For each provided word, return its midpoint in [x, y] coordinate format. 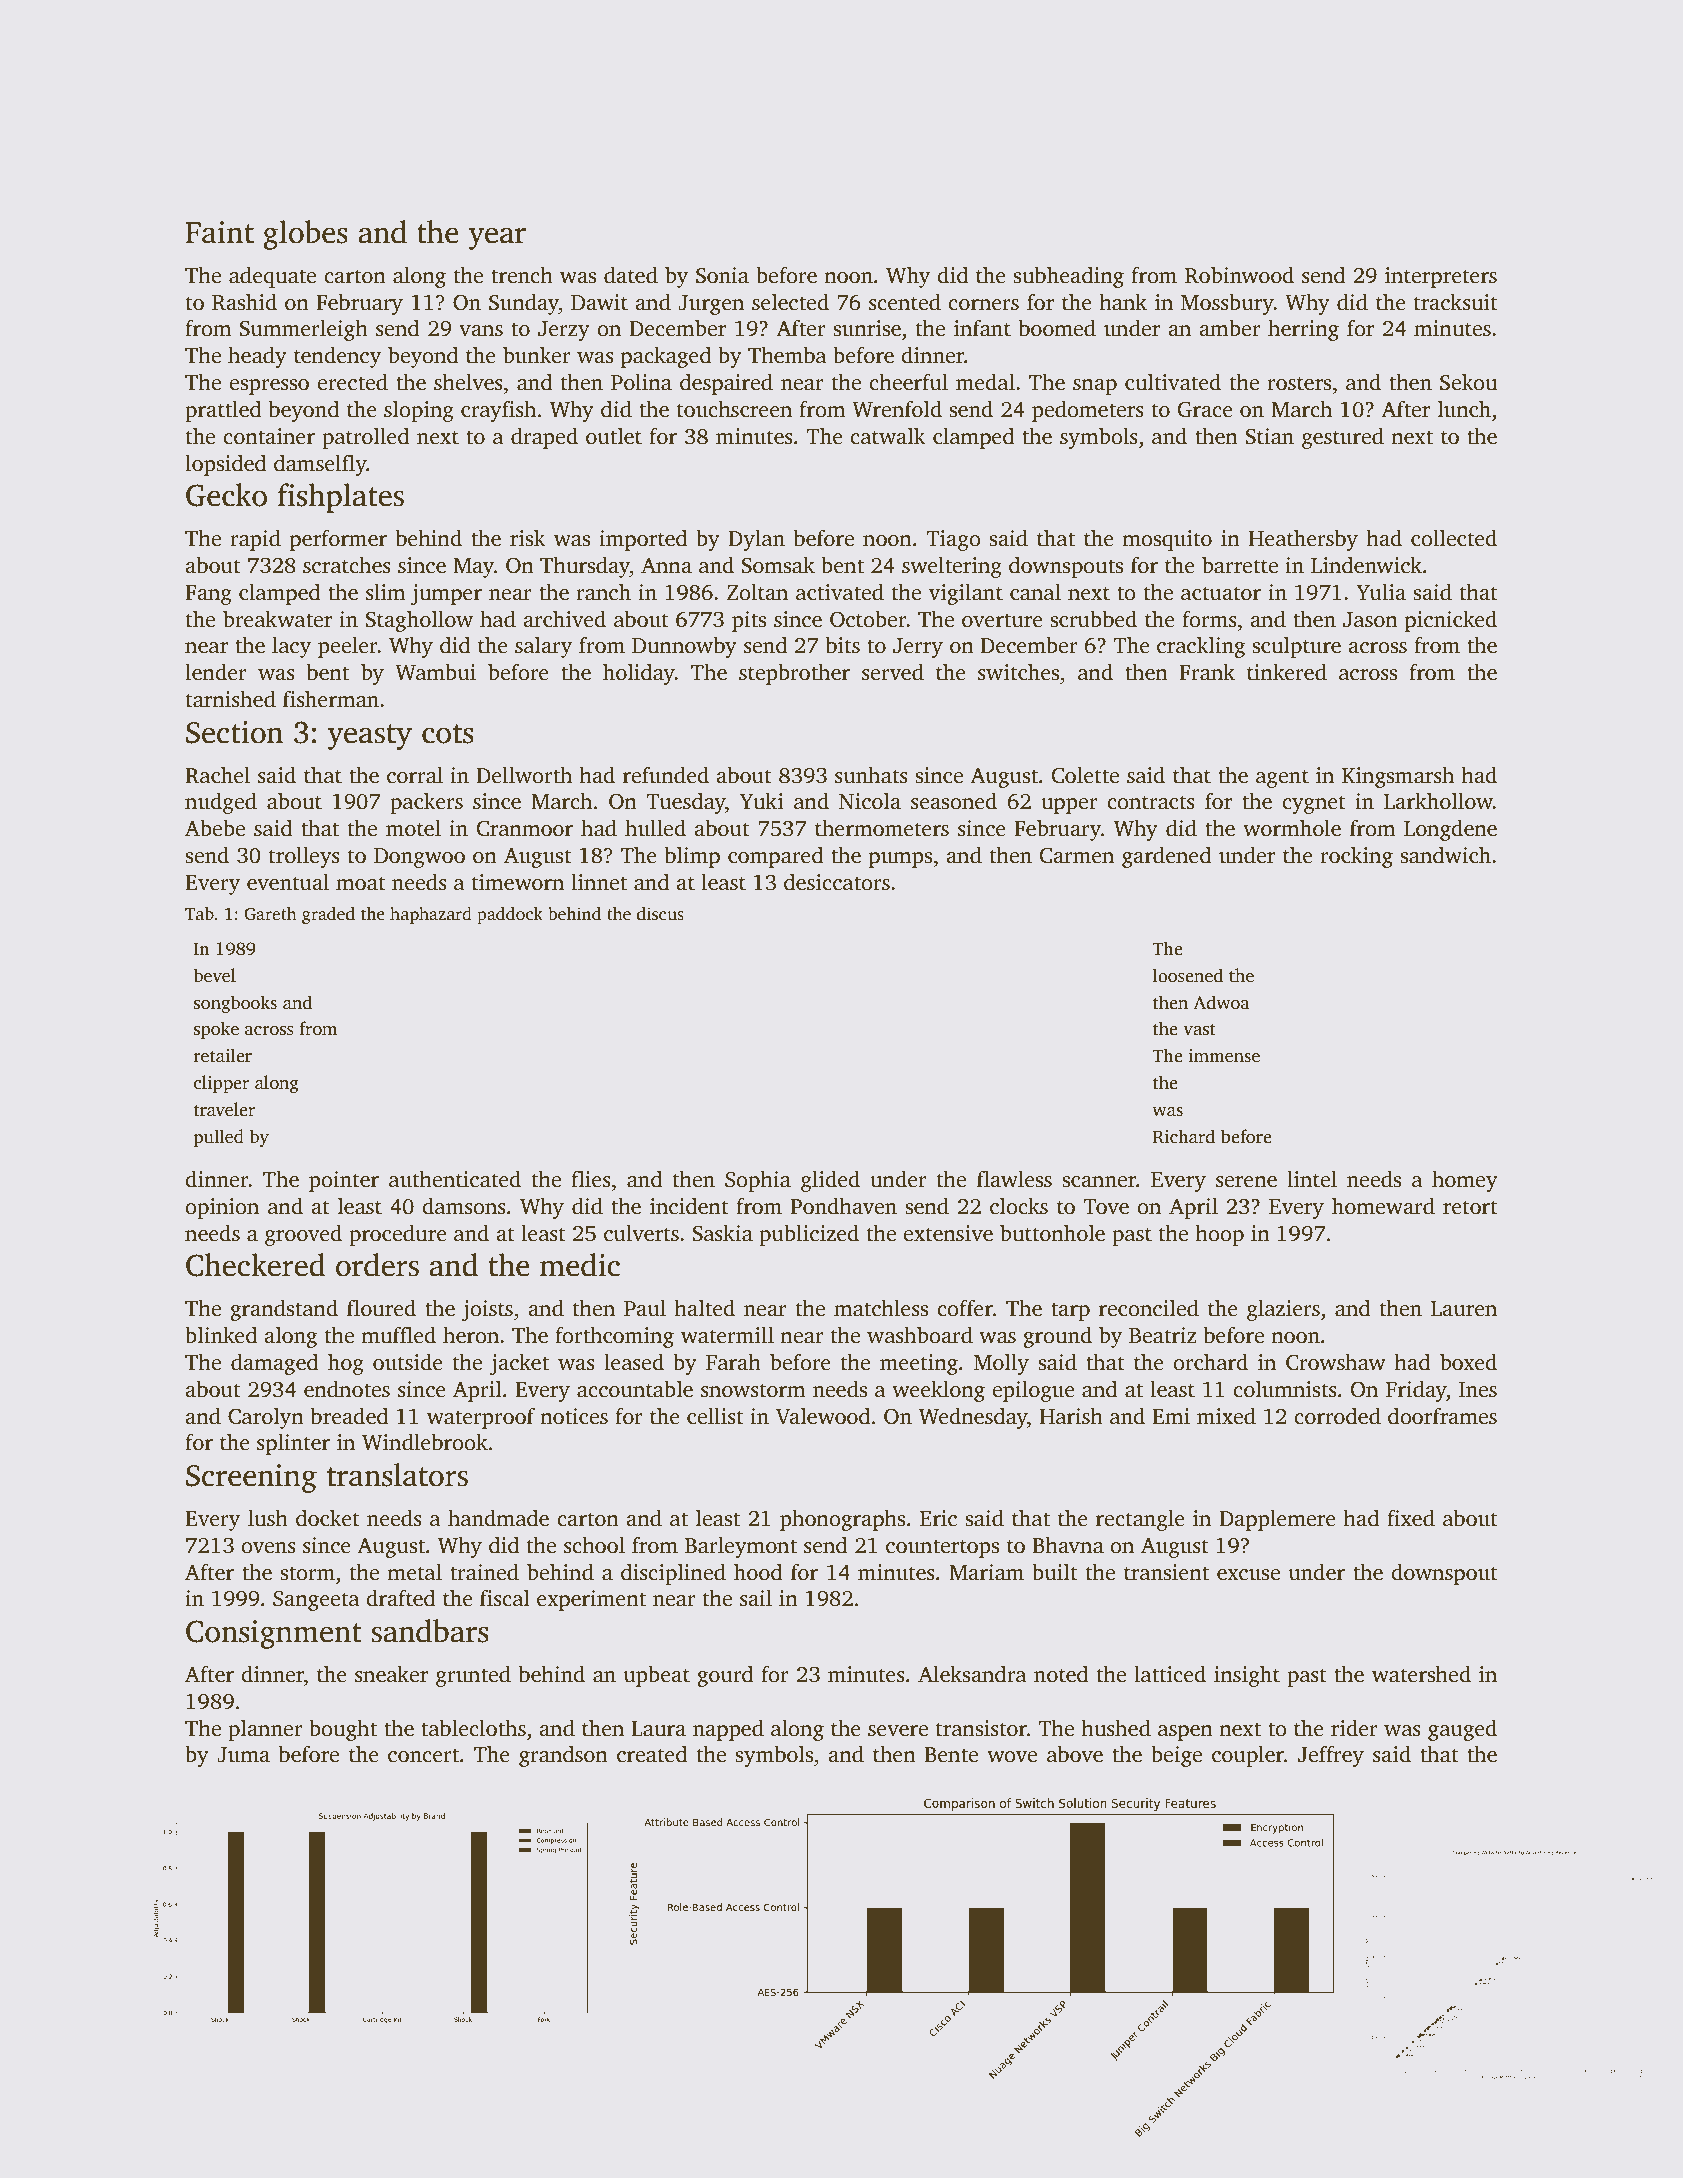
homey [1465, 1181]
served [893, 672]
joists [487, 1310]
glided [830, 1181]
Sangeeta [316, 1601]
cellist [715, 1416]
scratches [347, 565]
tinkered [1287, 672]
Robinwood [1239, 275]
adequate [272, 277]
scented [905, 302]
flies [591, 1179]
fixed [1411, 1518]
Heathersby [1303, 540]
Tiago [953, 540]
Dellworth [524, 775]
